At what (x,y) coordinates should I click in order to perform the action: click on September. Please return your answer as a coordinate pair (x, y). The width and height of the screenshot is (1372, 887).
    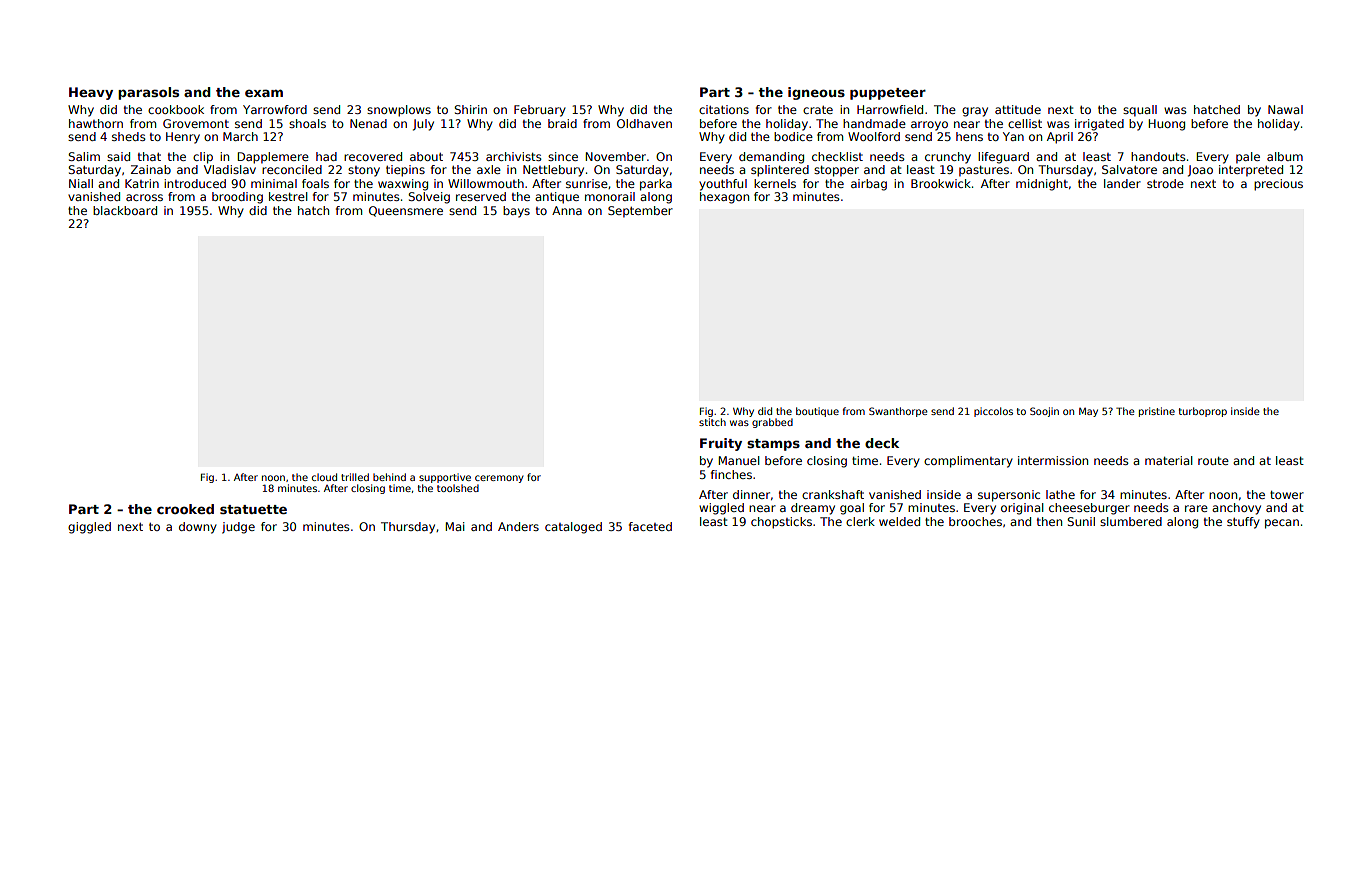
    Looking at the image, I should click on (640, 212).
